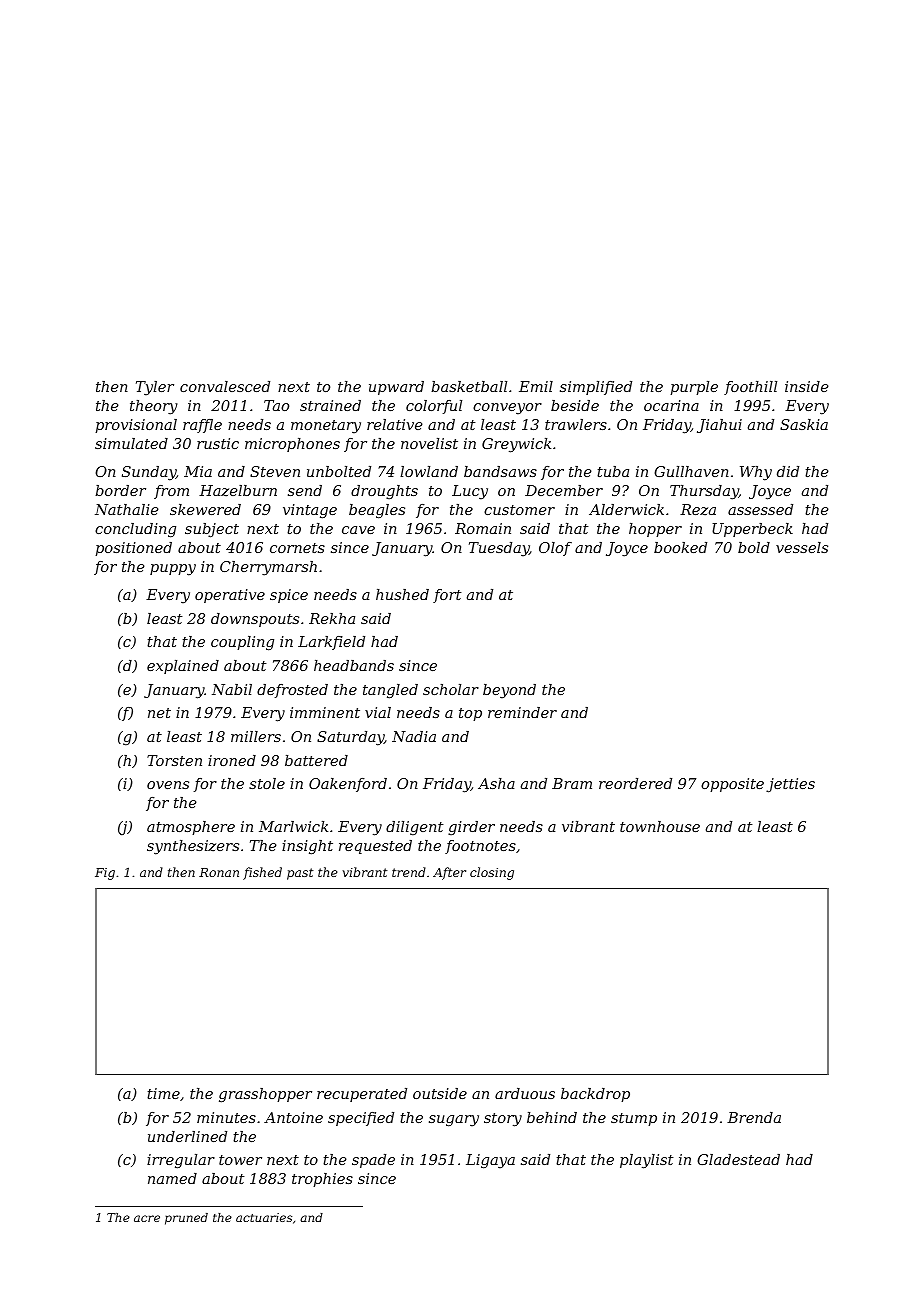  I want to click on Tao, so click(276, 405).
